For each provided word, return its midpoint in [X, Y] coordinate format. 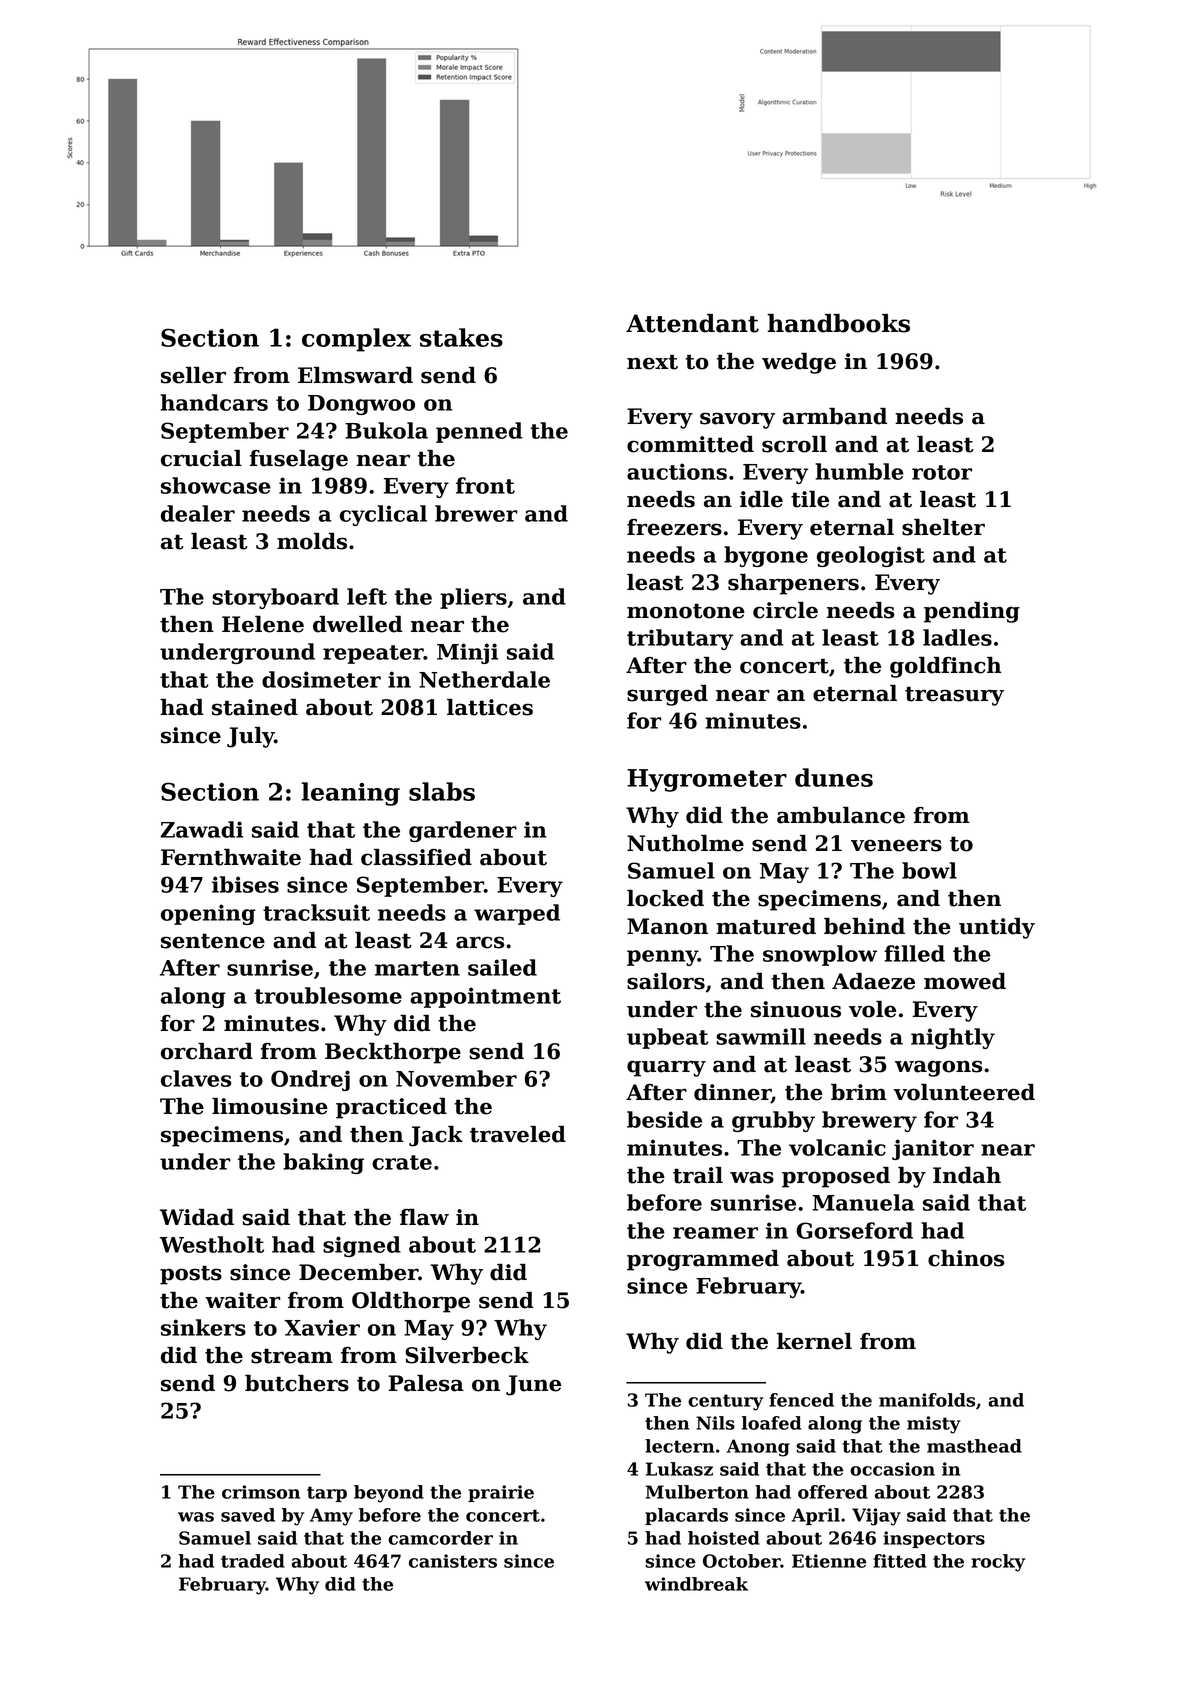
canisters [453, 1561]
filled [914, 953]
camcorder [440, 1538]
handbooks [838, 323]
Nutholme [685, 843]
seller [193, 375]
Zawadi [201, 829]
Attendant [692, 323]
